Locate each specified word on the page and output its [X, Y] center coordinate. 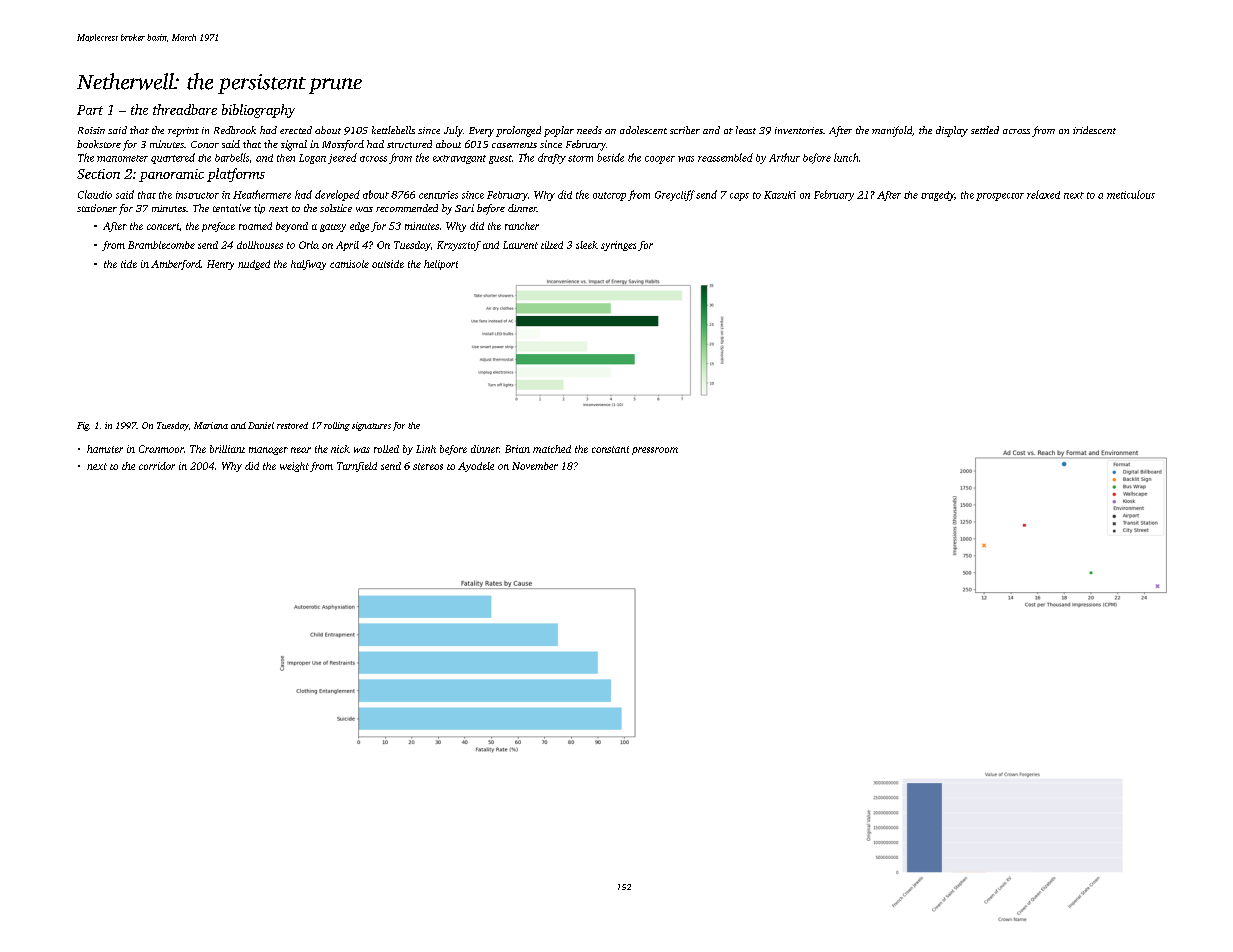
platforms [236, 175]
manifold [892, 131]
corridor [157, 466]
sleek [587, 245]
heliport [441, 265]
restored [292, 425]
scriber [685, 130]
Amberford [176, 265]
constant [610, 449]
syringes [618, 246]
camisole [349, 264]
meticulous [1131, 194]
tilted [552, 245]
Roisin [91, 130]
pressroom [655, 451]
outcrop [609, 196]
